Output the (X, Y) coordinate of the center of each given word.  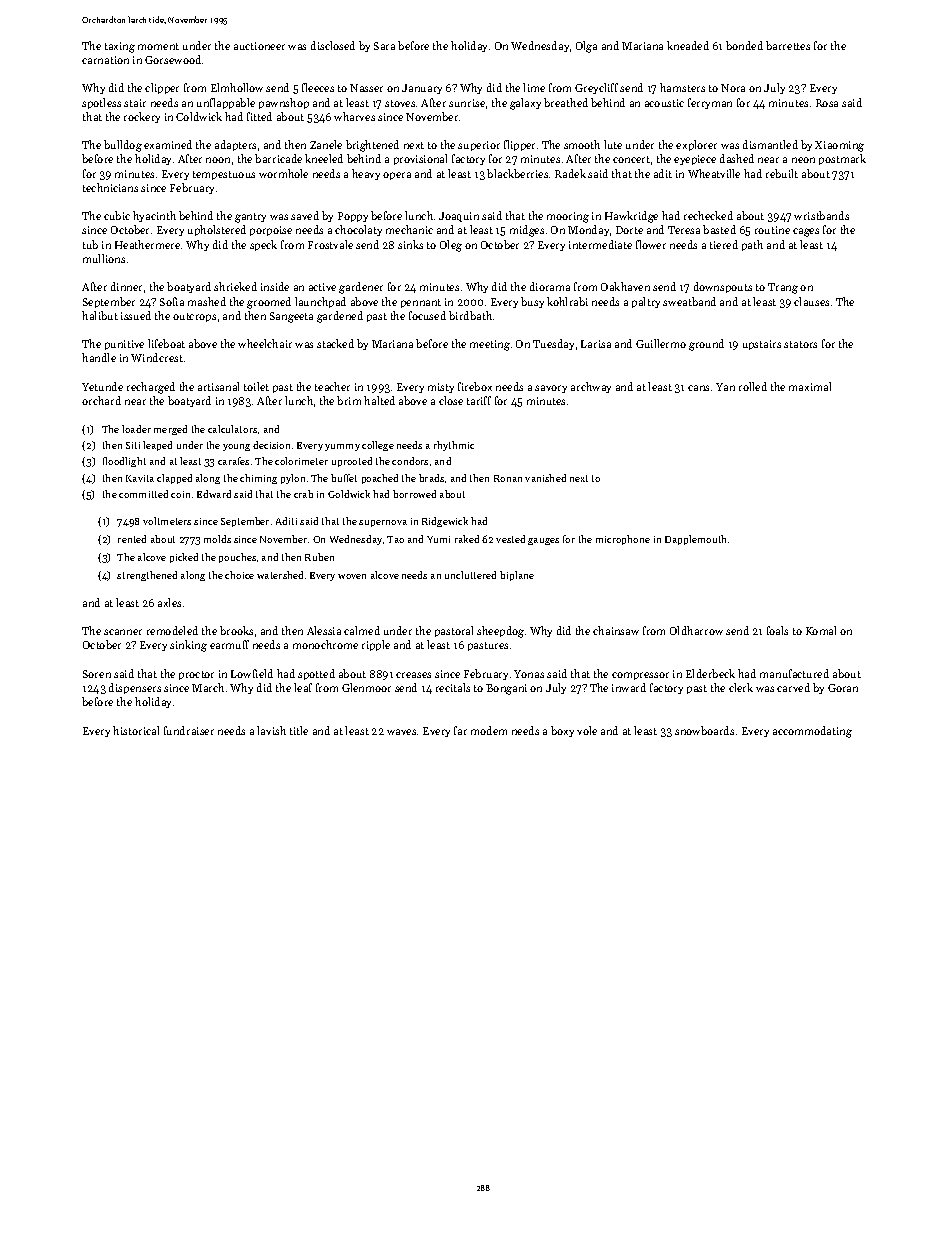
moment (158, 46)
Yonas (529, 674)
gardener (361, 288)
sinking (188, 646)
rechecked (708, 215)
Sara (384, 46)
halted (379, 400)
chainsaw (616, 630)
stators (800, 344)
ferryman (710, 103)
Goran (843, 688)
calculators (232, 429)
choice (239, 575)
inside (275, 286)
